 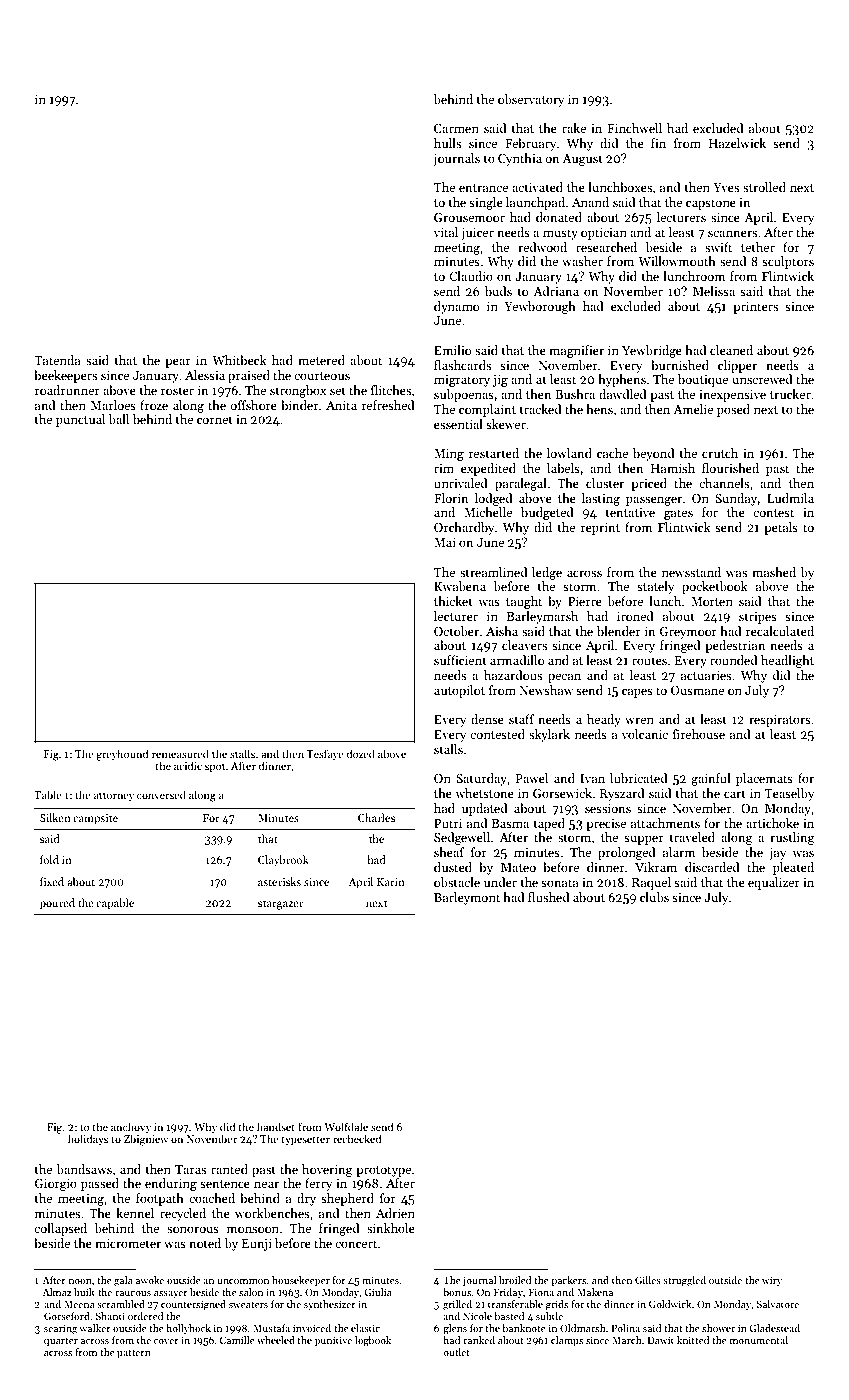 I want to click on hulls, so click(x=447, y=143).
